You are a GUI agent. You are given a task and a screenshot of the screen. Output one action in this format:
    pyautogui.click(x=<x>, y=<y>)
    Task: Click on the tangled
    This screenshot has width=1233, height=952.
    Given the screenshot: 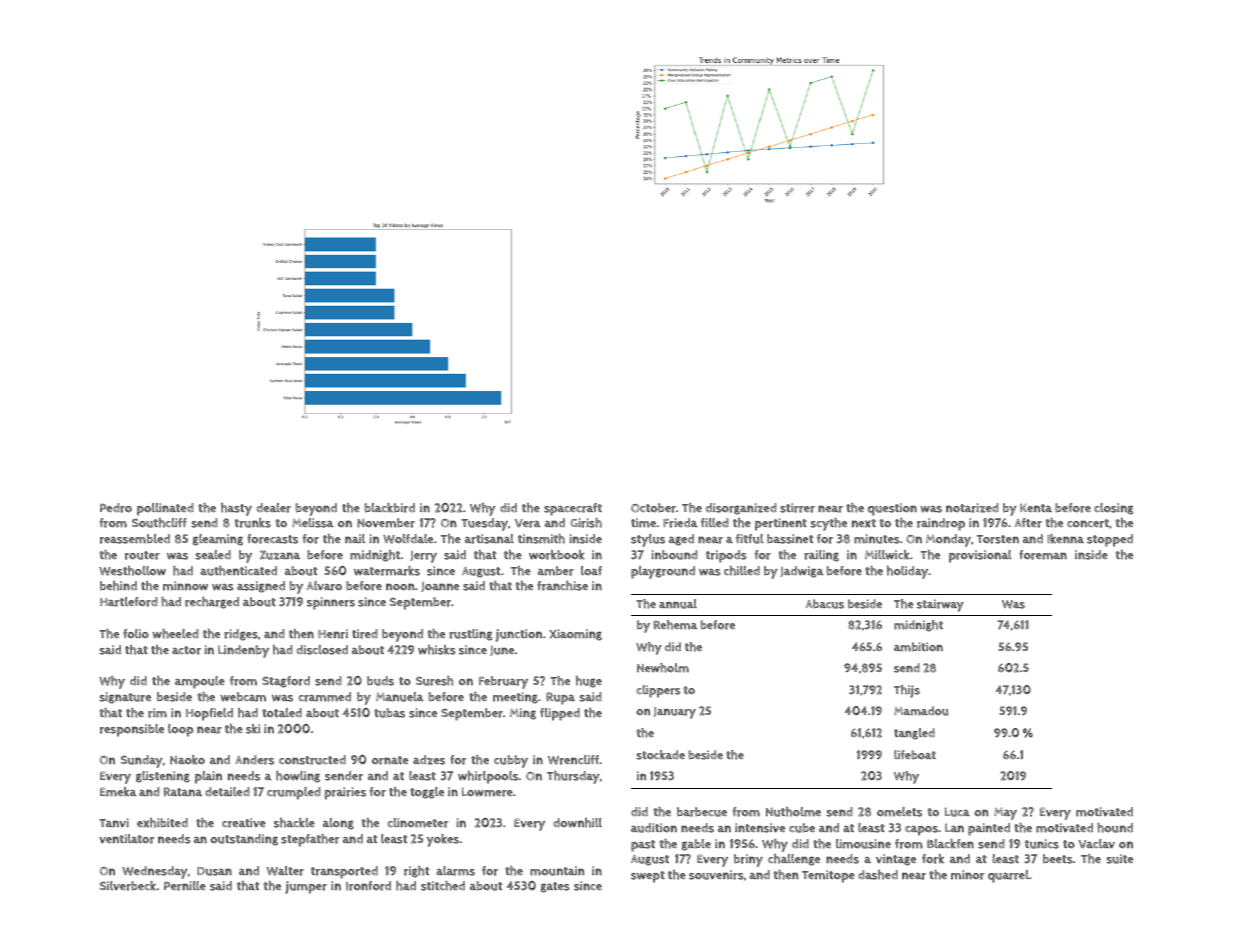 What is the action you would take?
    pyautogui.click(x=914, y=734)
